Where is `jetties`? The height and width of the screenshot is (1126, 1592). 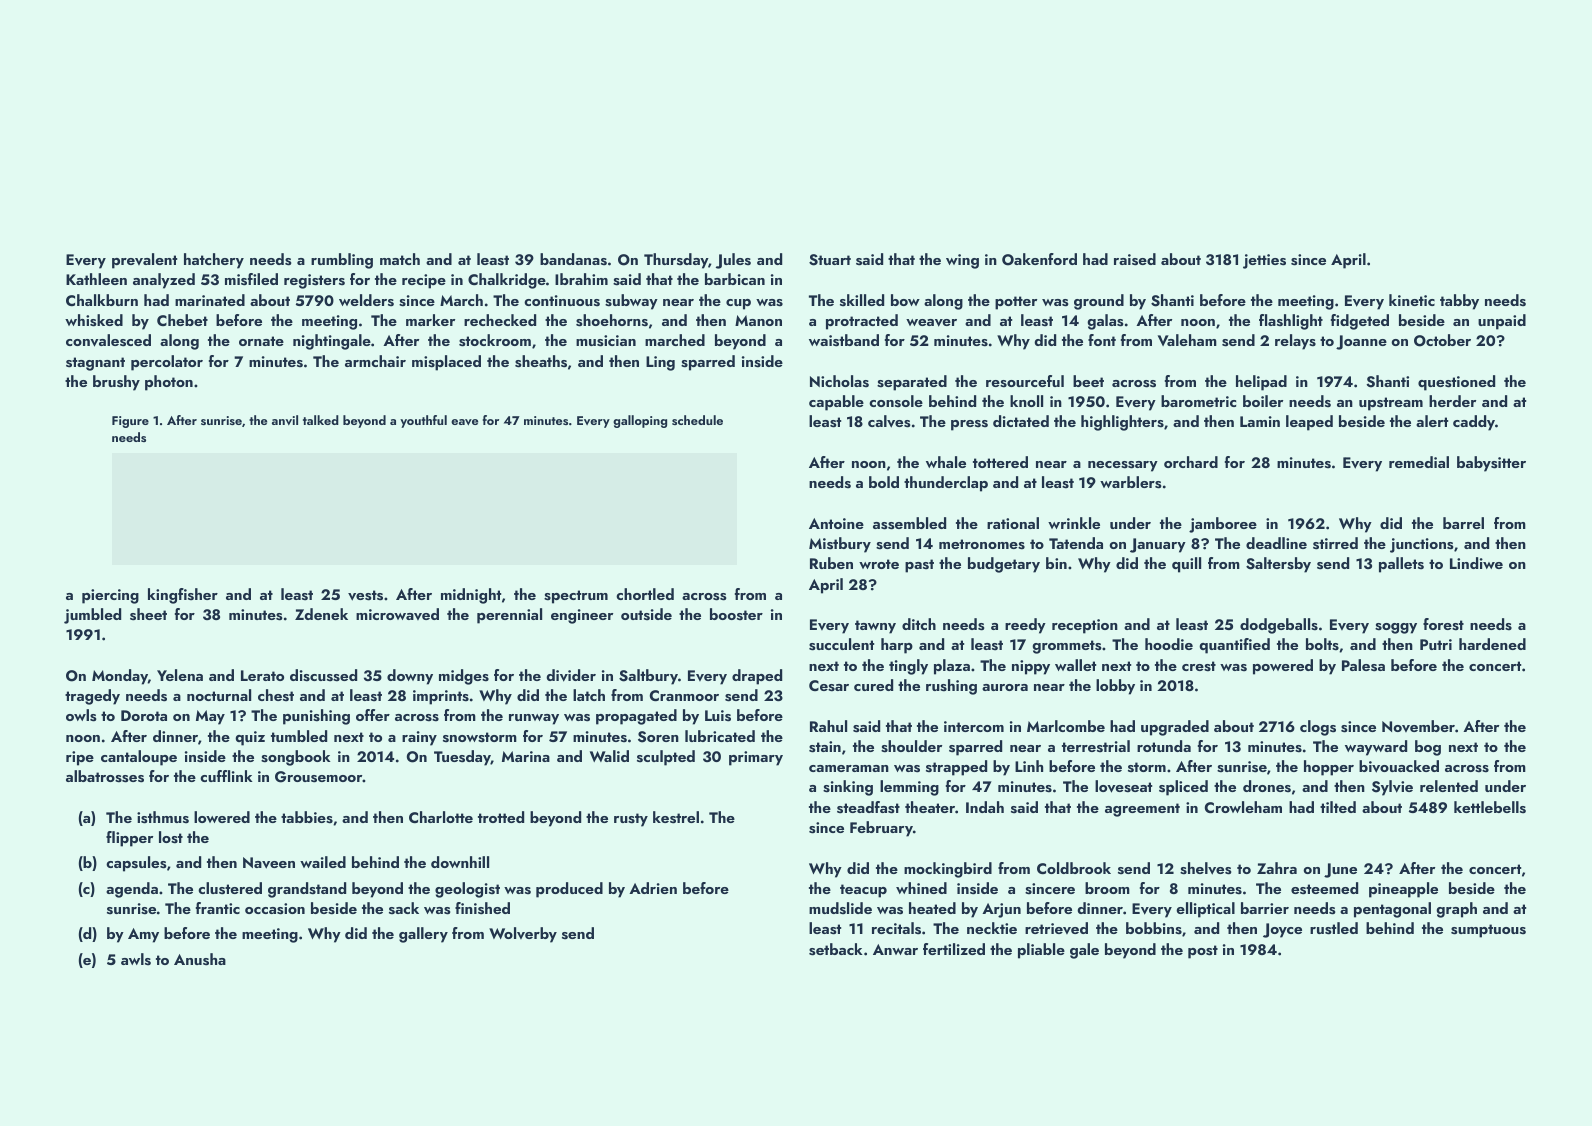 jetties is located at coordinates (1264, 261).
